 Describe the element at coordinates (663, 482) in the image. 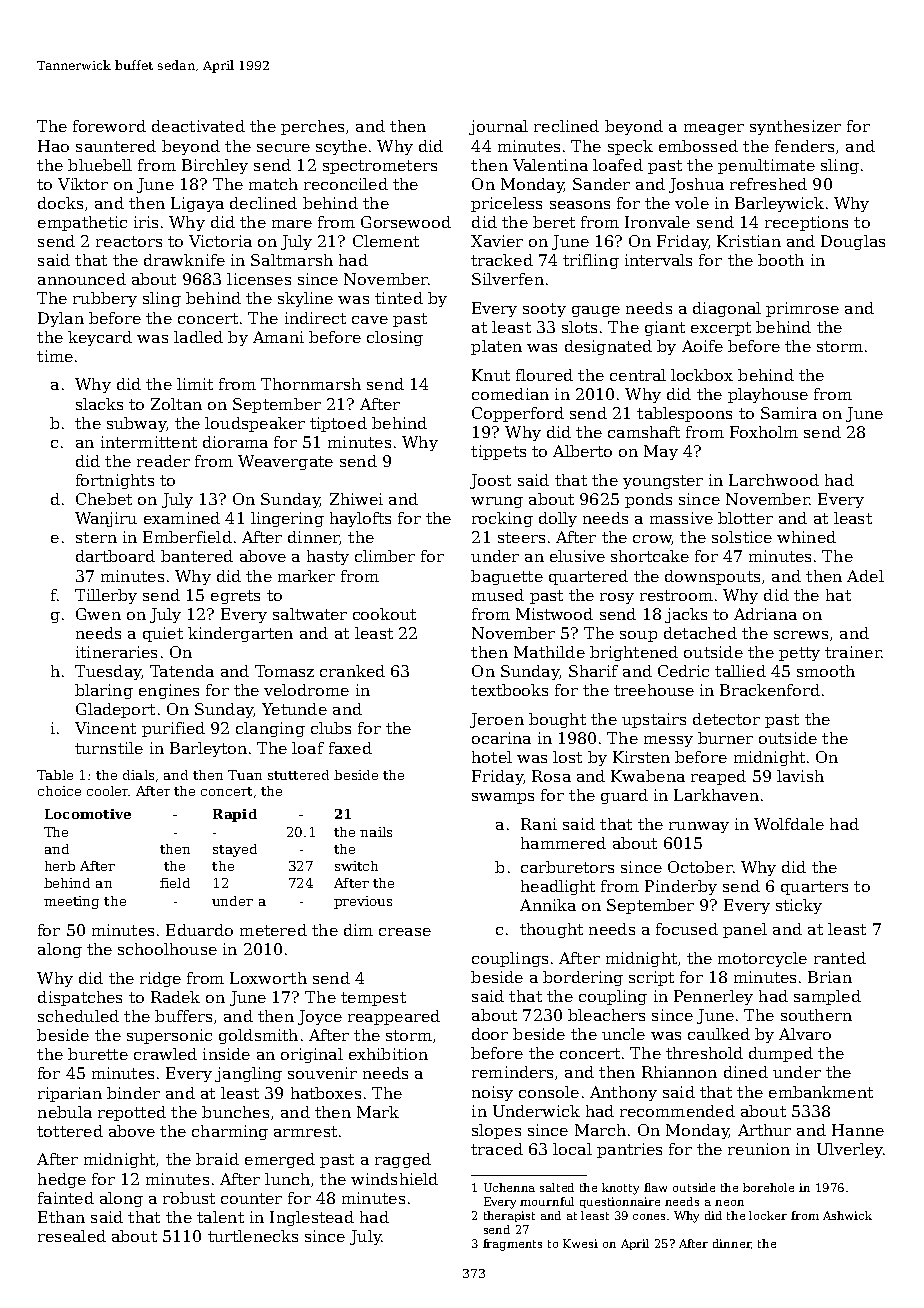

I see `youngster` at that location.
